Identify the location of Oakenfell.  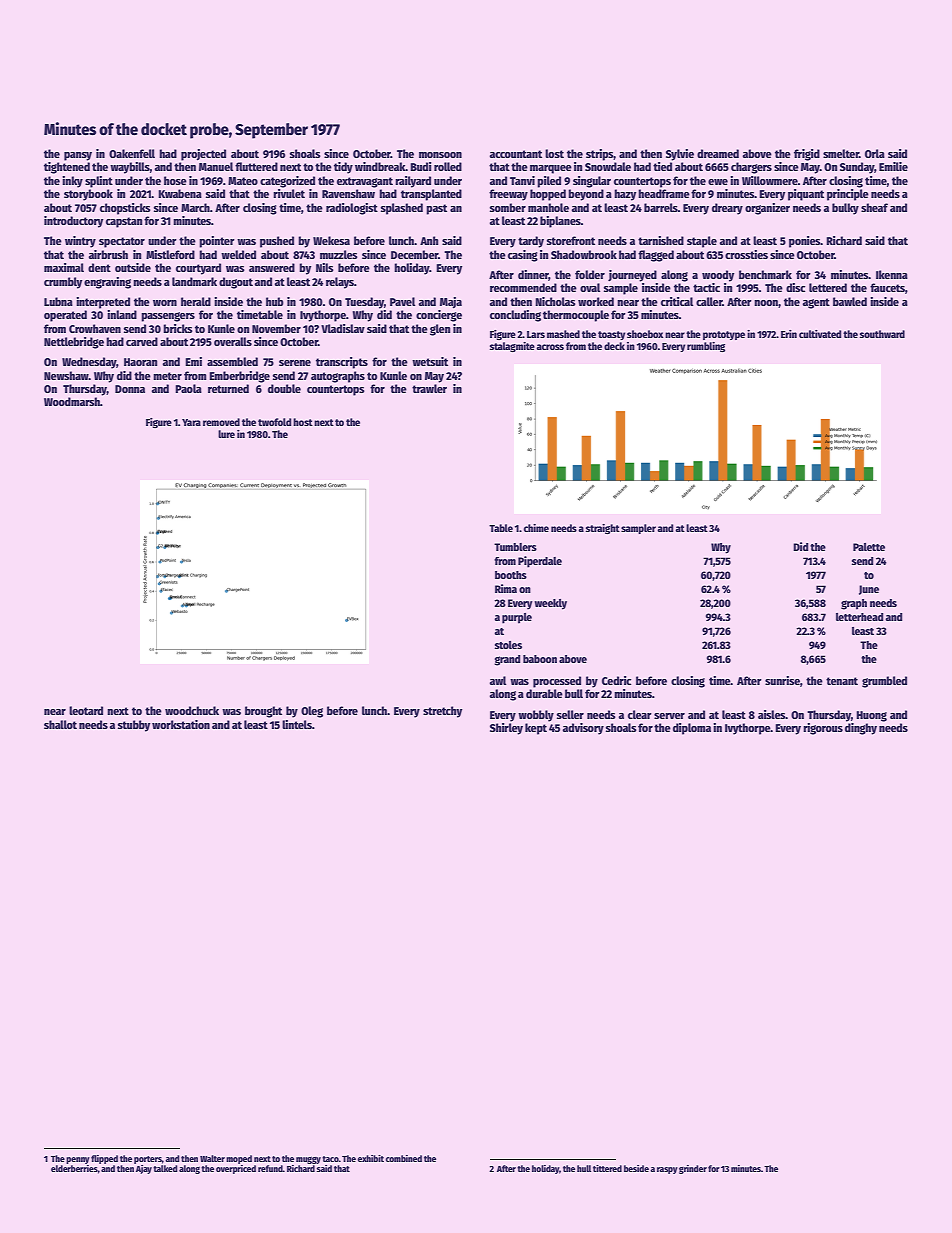
(132, 153).
